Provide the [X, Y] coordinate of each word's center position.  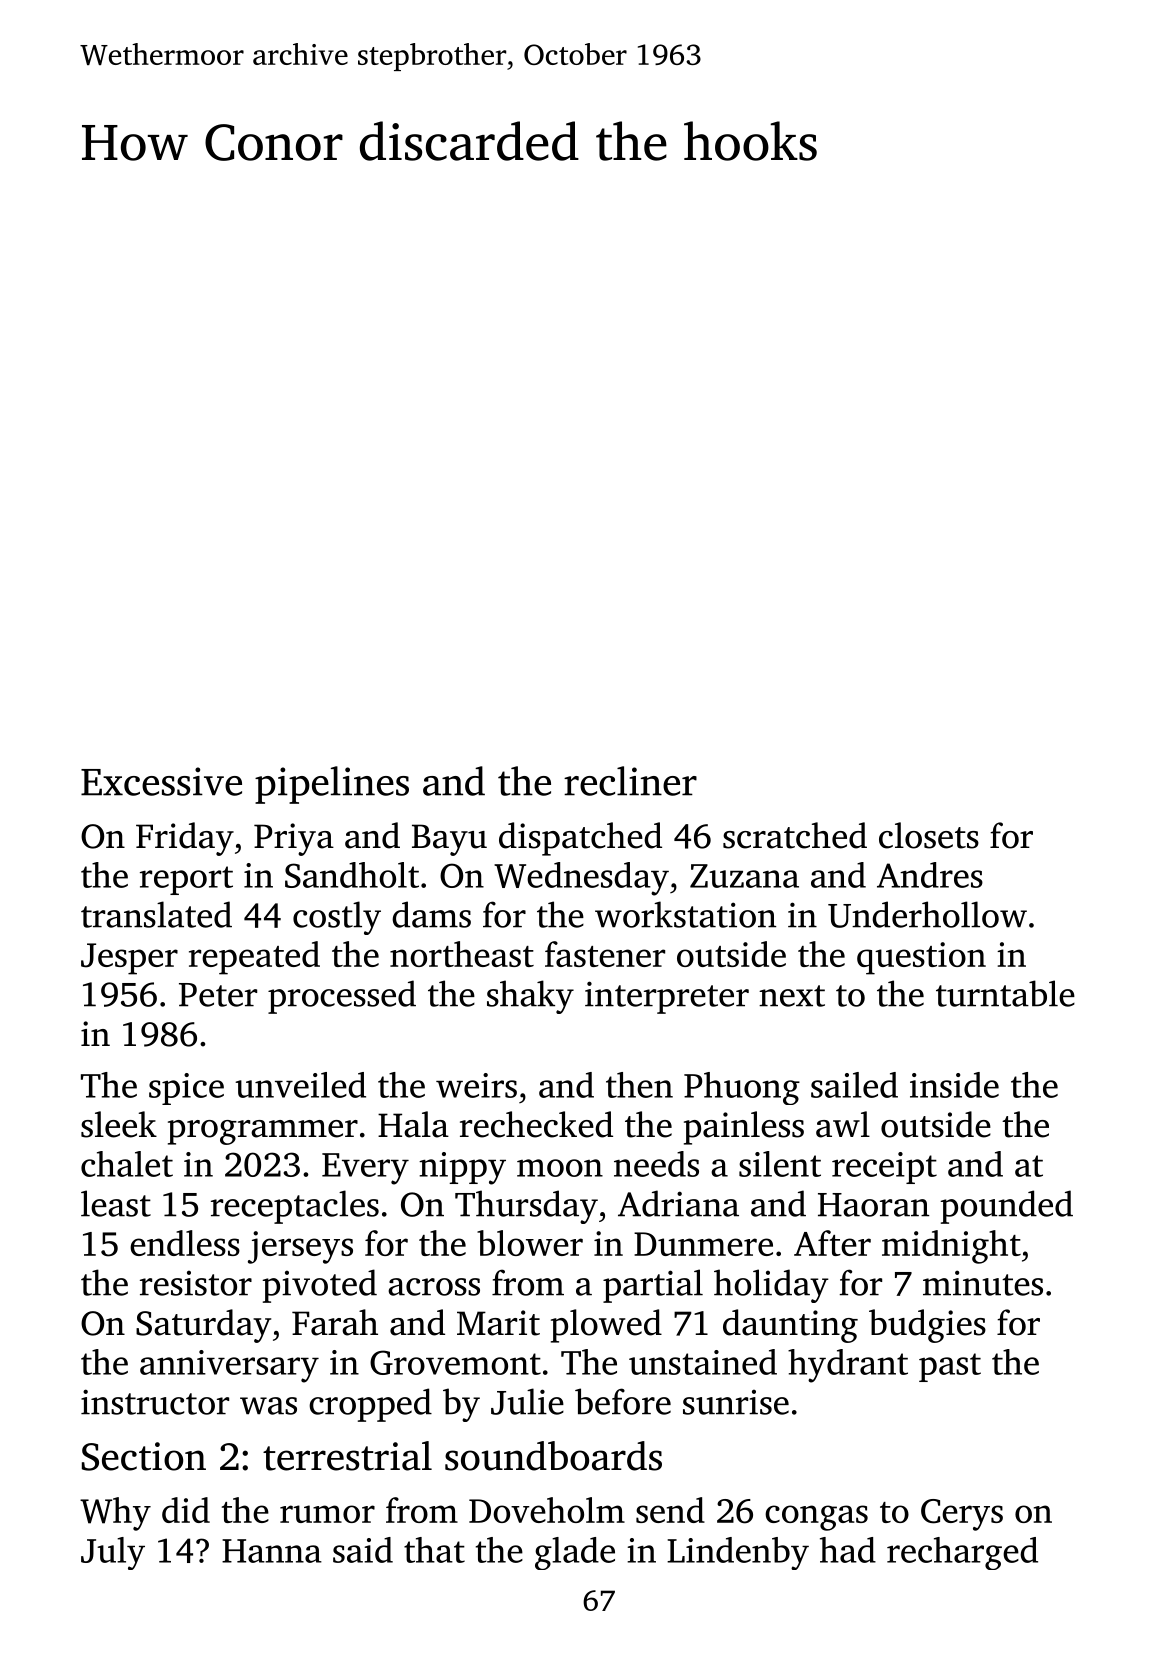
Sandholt [352, 875]
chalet [127, 1164]
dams [431, 914]
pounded [1006, 1207]
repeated [254, 958]
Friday [185, 839]
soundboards [553, 1456]
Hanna [272, 1551]
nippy [462, 1168]
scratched [795, 835]
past [950, 1367]
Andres [930, 875]
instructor [155, 1402]
